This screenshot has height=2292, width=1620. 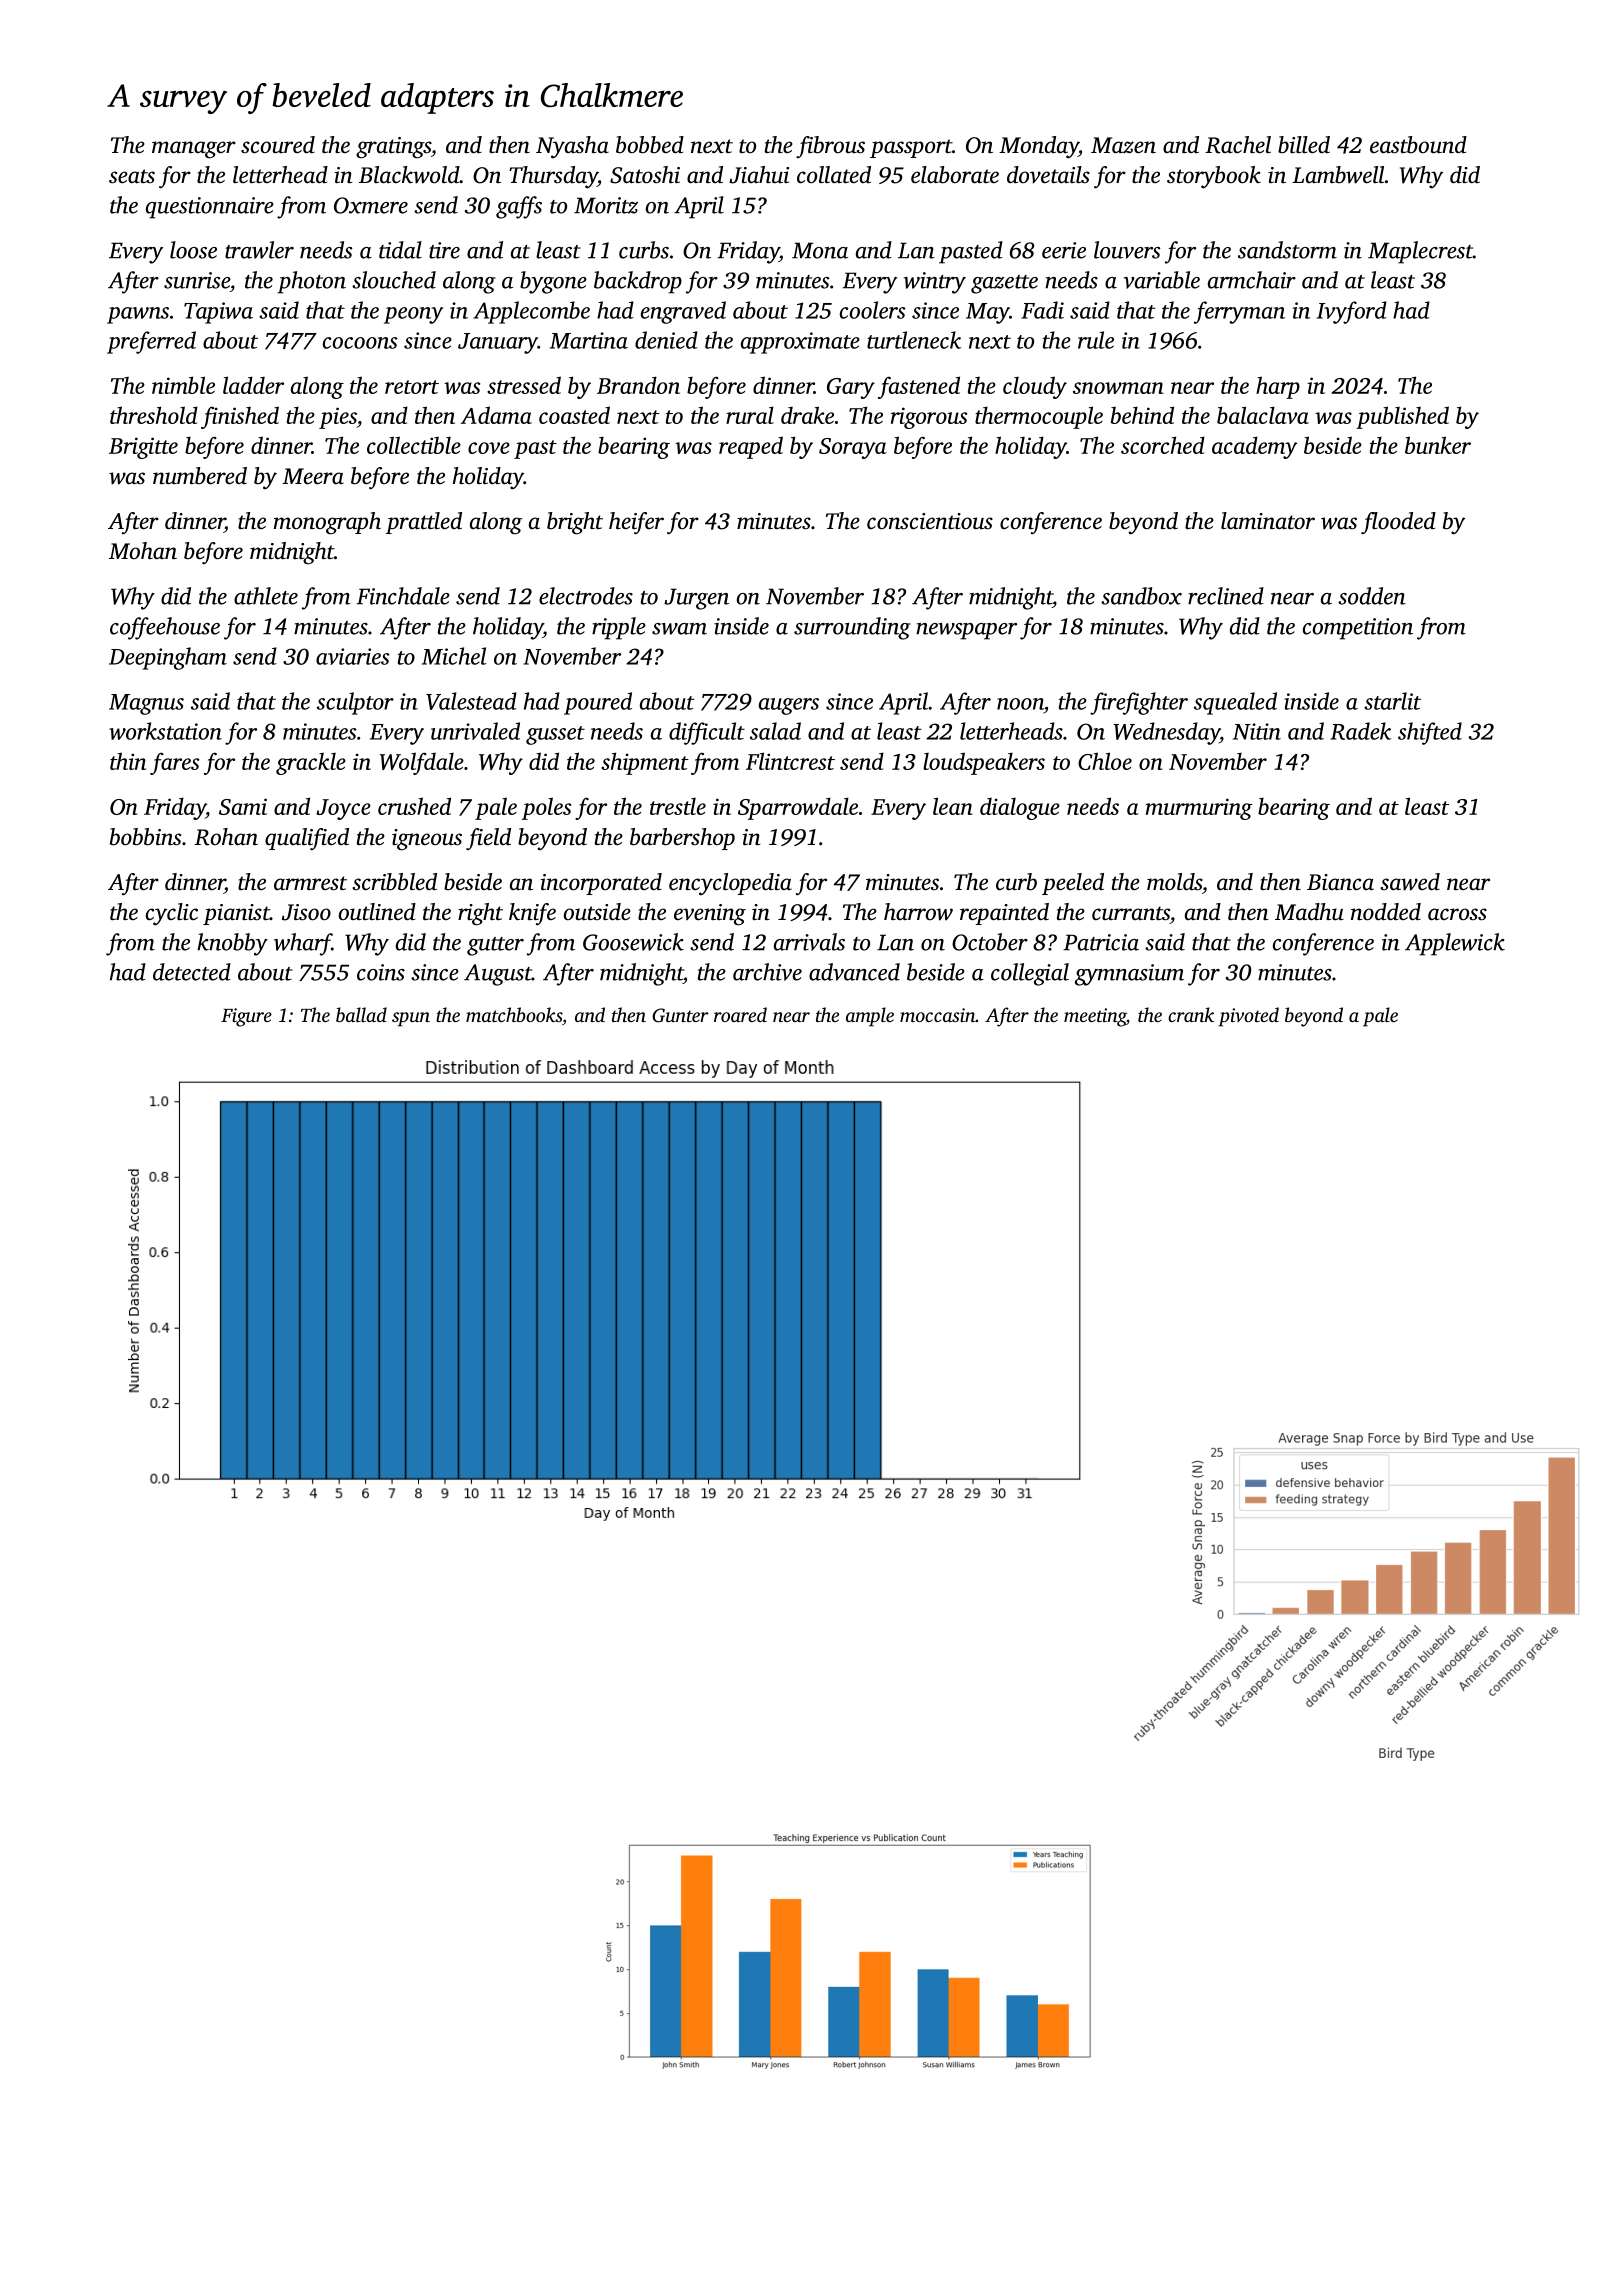 What do you see at coordinates (984, 763) in the screenshot?
I see `loudspeakers` at bounding box center [984, 763].
